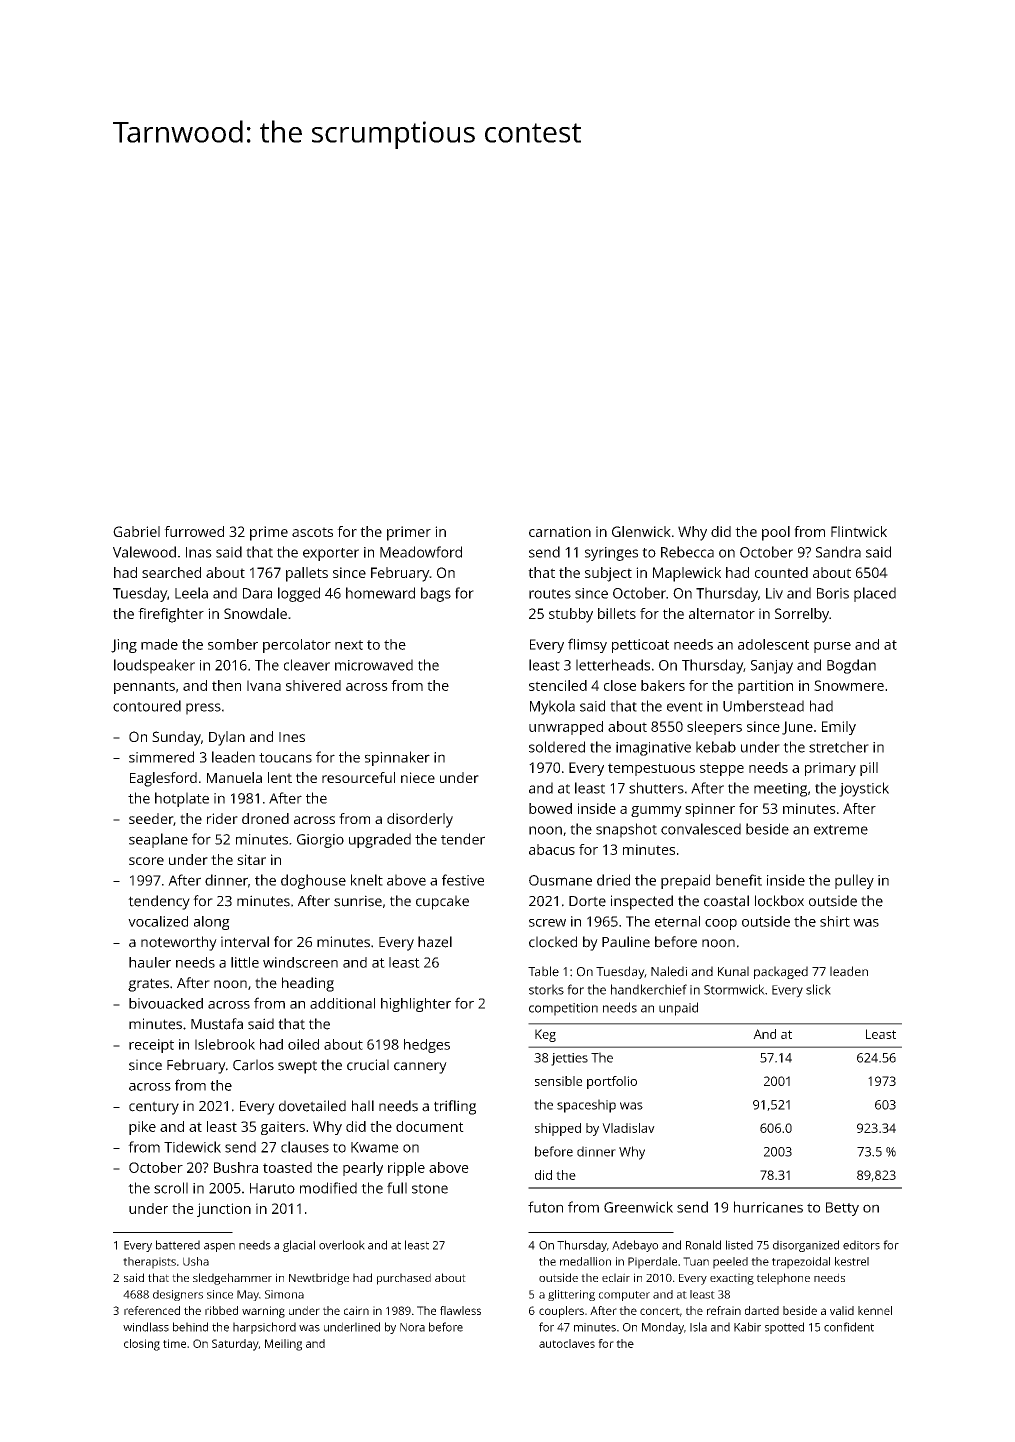  I want to click on document, so click(430, 1126).
